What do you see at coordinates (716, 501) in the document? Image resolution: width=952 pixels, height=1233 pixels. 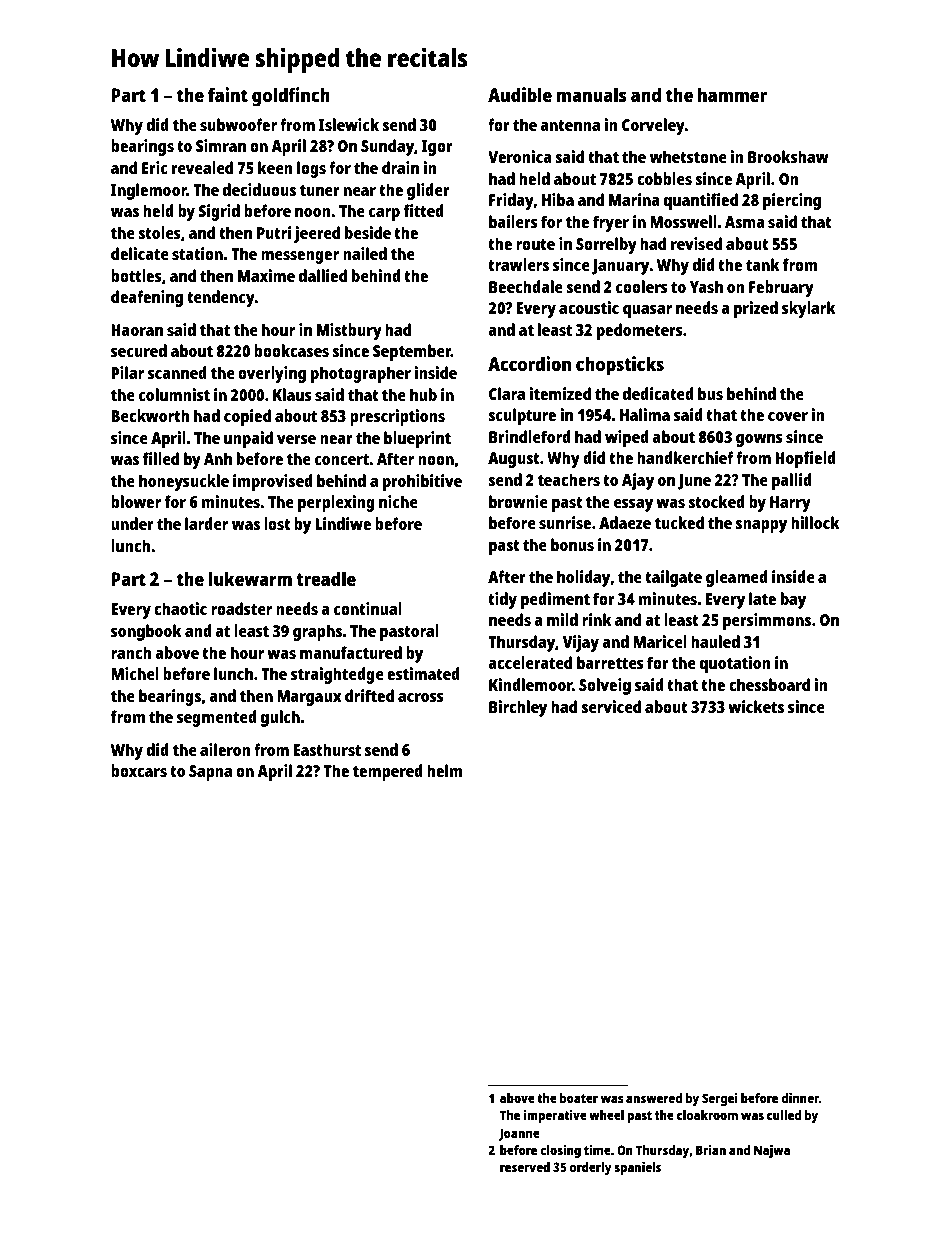 I see `stocked` at bounding box center [716, 501].
